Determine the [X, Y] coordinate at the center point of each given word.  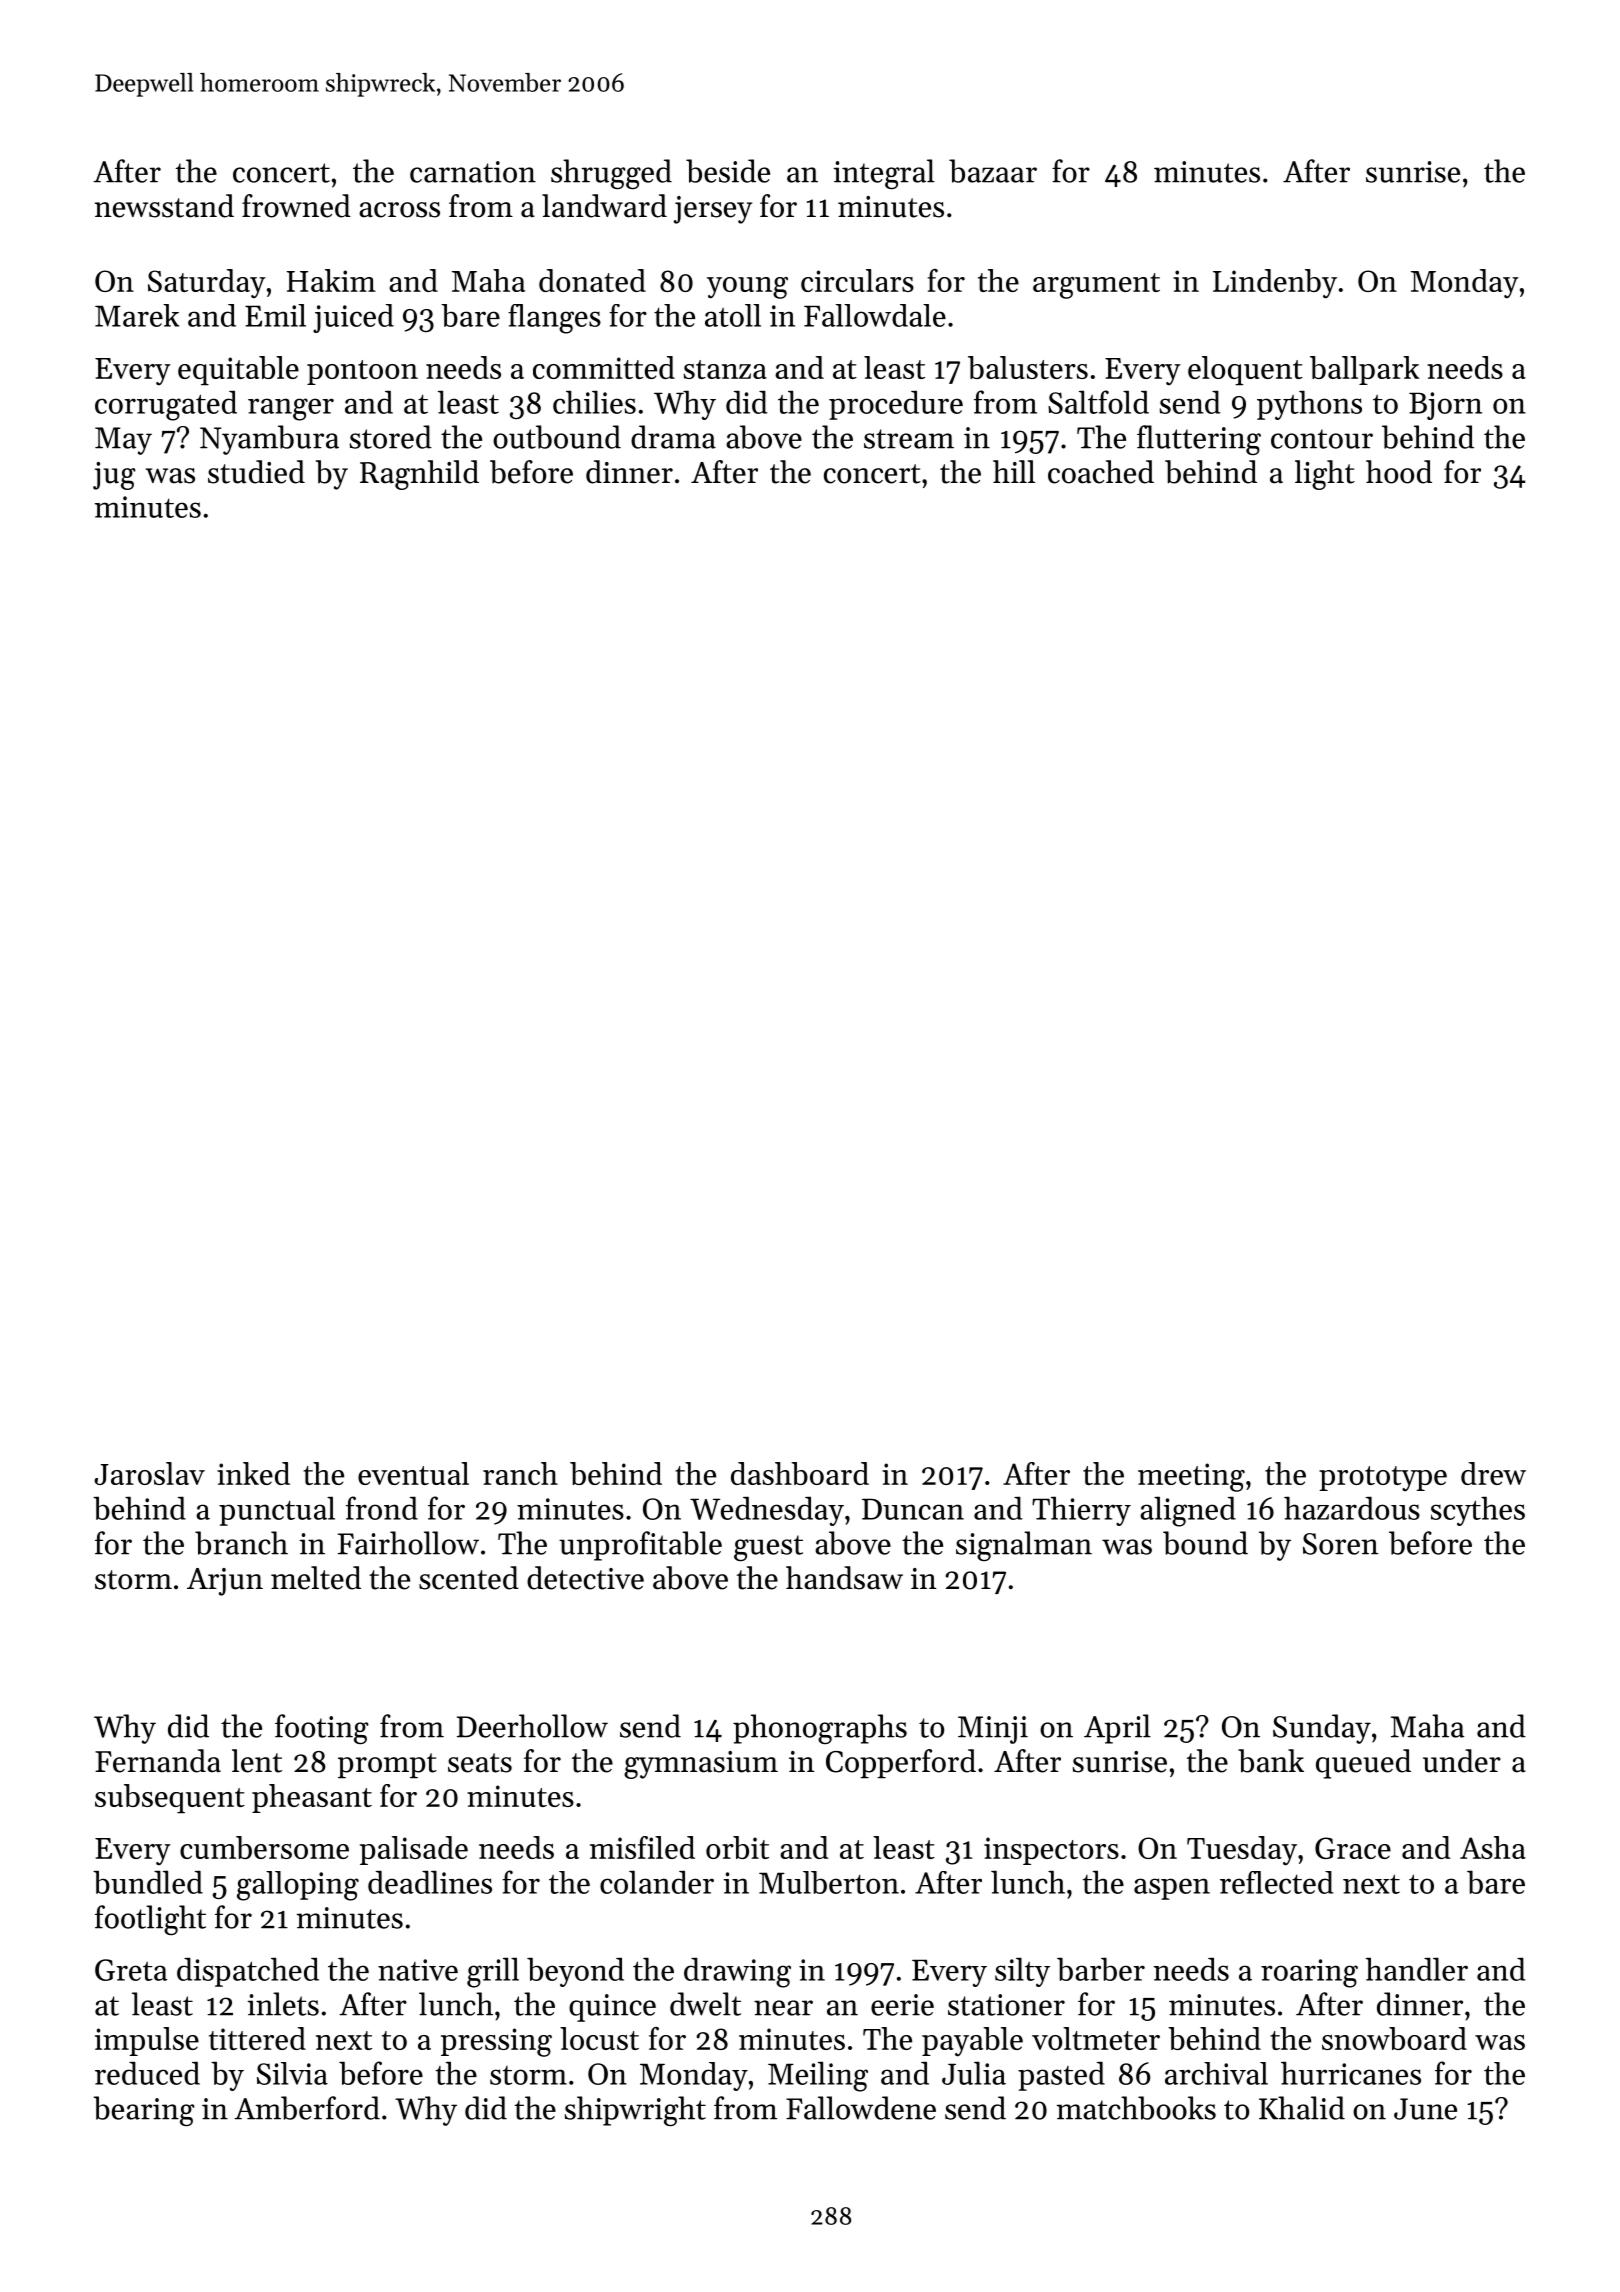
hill [1014, 471]
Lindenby [1275, 284]
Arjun [225, 1582]
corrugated [166, 406]
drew [1493, 1473]
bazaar [993, 171]
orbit [737, 1847]
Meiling [818, 2076]
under [1462, 1761]
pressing [496, 2042]
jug [114, 476]
